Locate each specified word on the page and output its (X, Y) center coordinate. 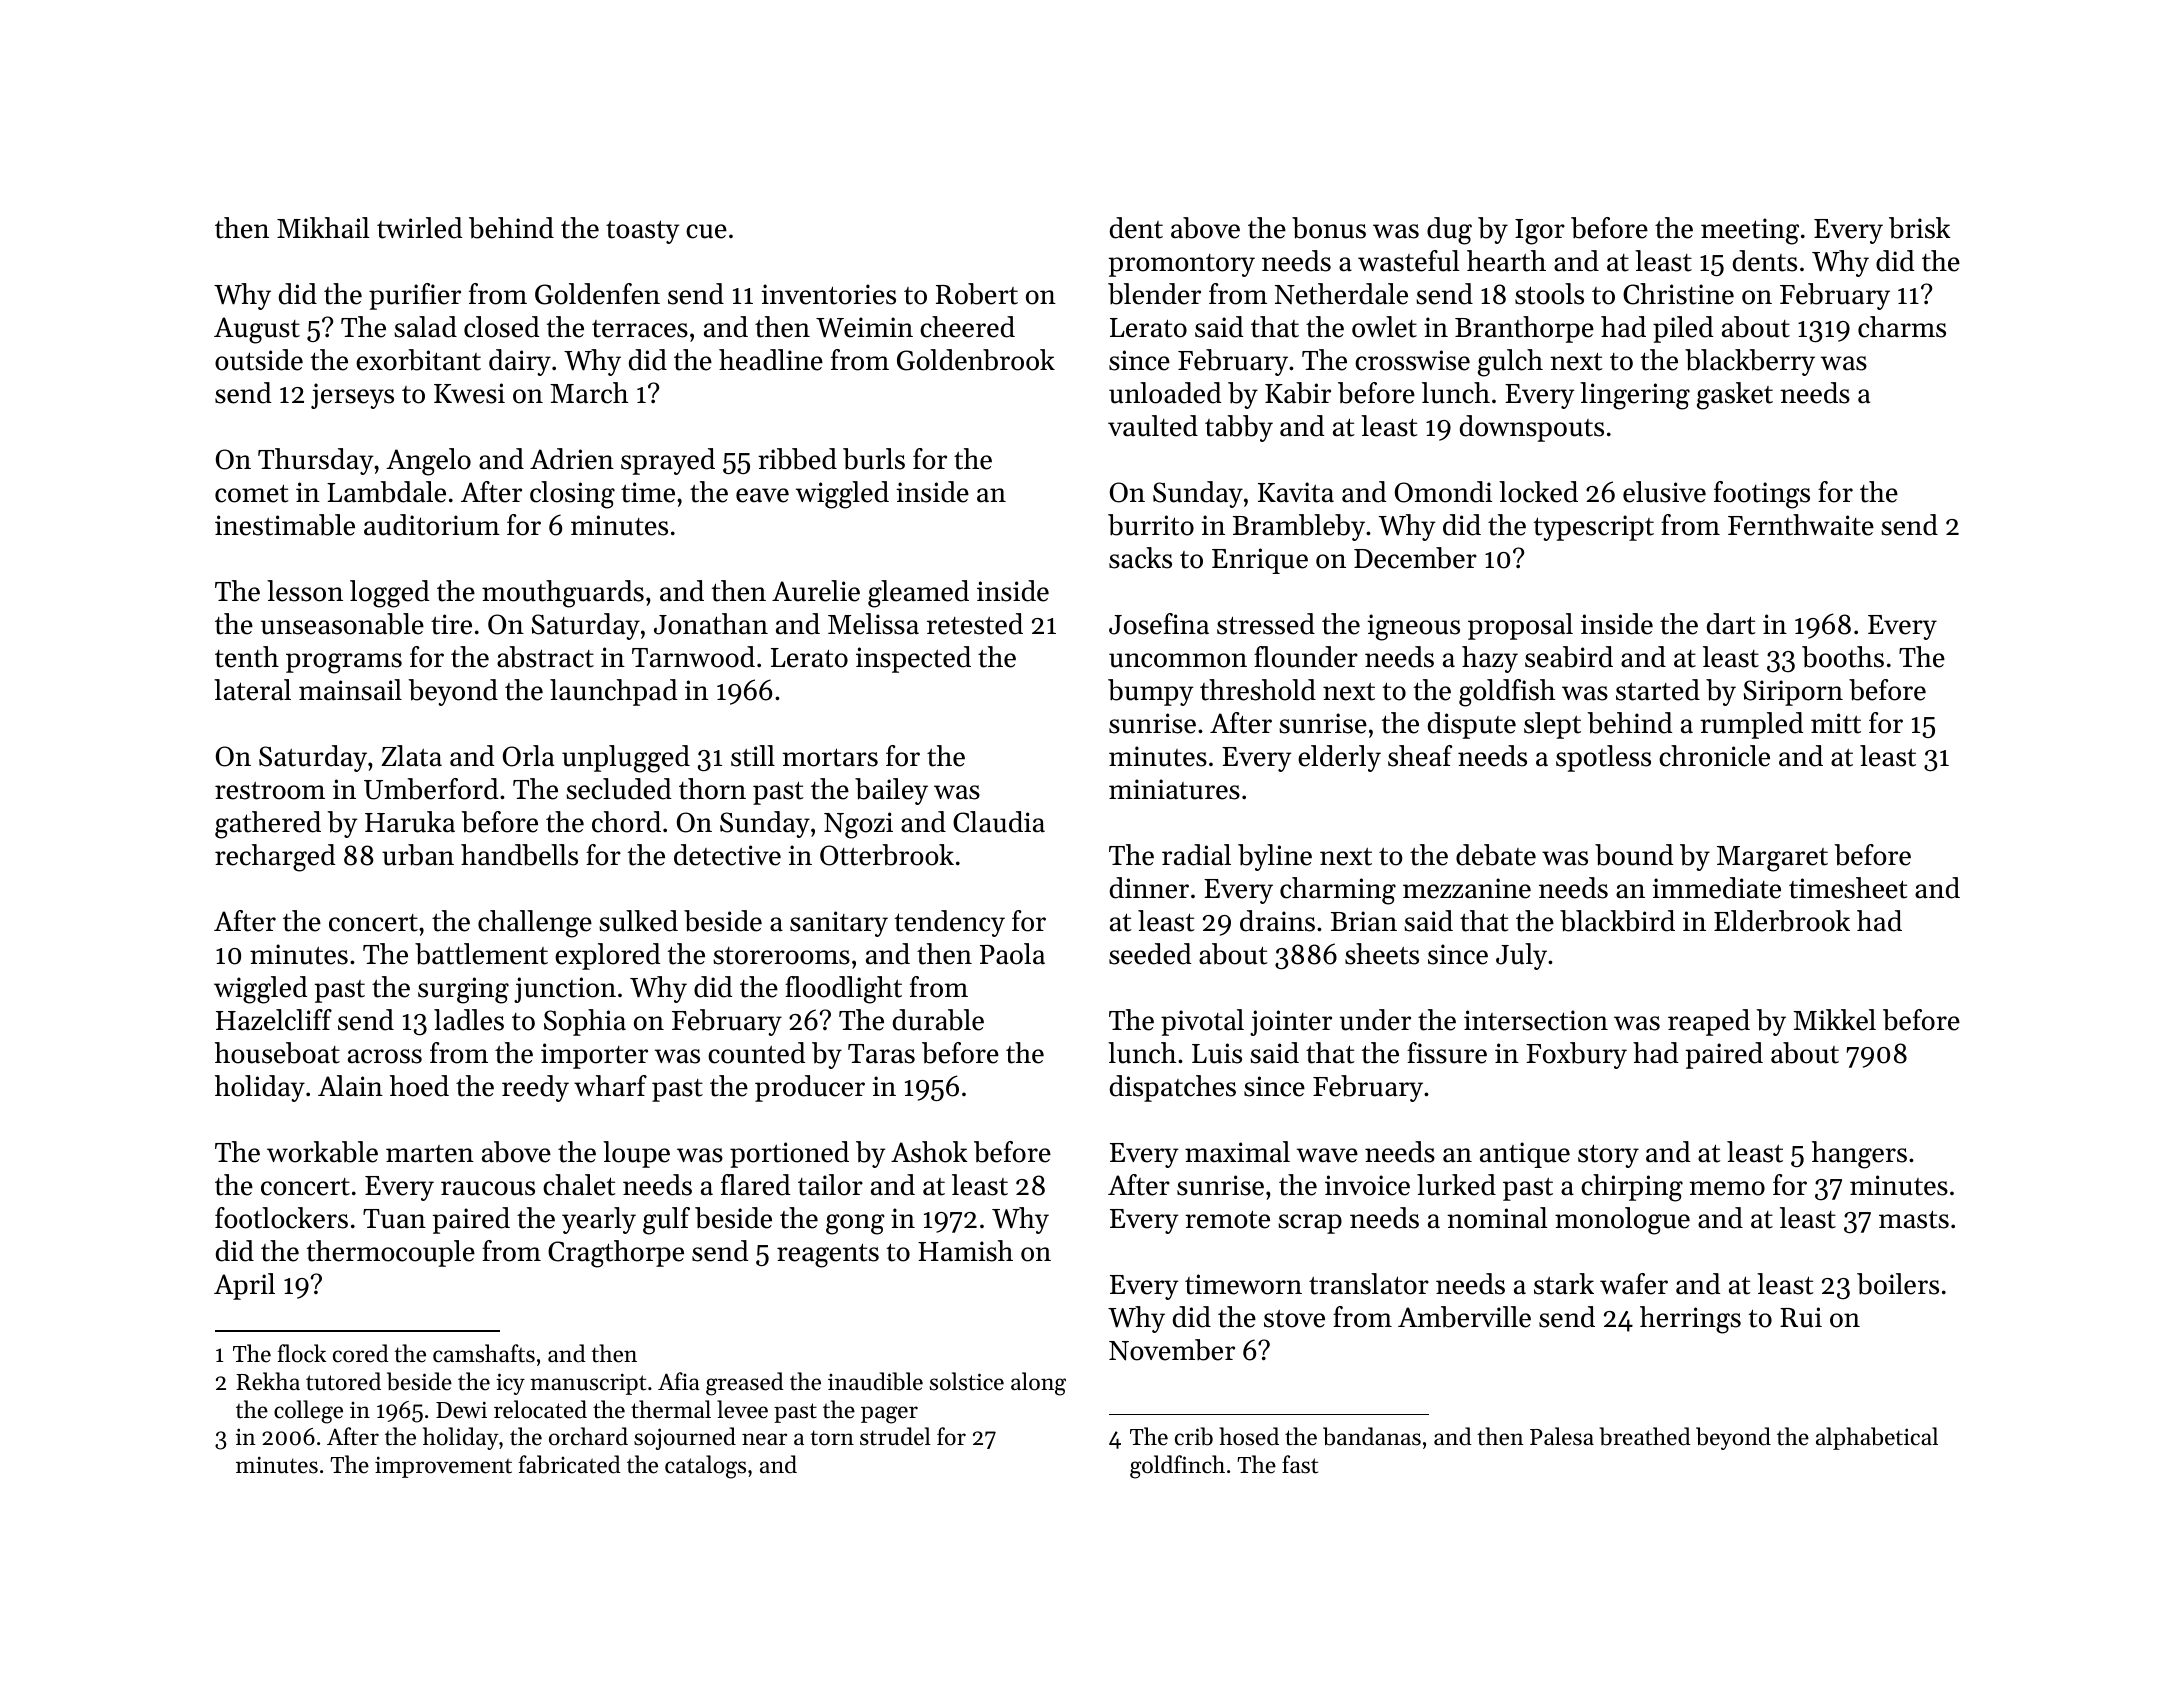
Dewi (461, 1410)
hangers (1859, 1155)
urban (418, 855)
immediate (1716, 888)
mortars (830, 757)
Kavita (1296, 492)
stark (1564, 1284)
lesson (305, 591)
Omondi (1443, 492)
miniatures (1174, 789)
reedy (535, 1088)
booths (1843, 657)
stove (1294, 1319)
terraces (640, 329)
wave (1327, 1155)
